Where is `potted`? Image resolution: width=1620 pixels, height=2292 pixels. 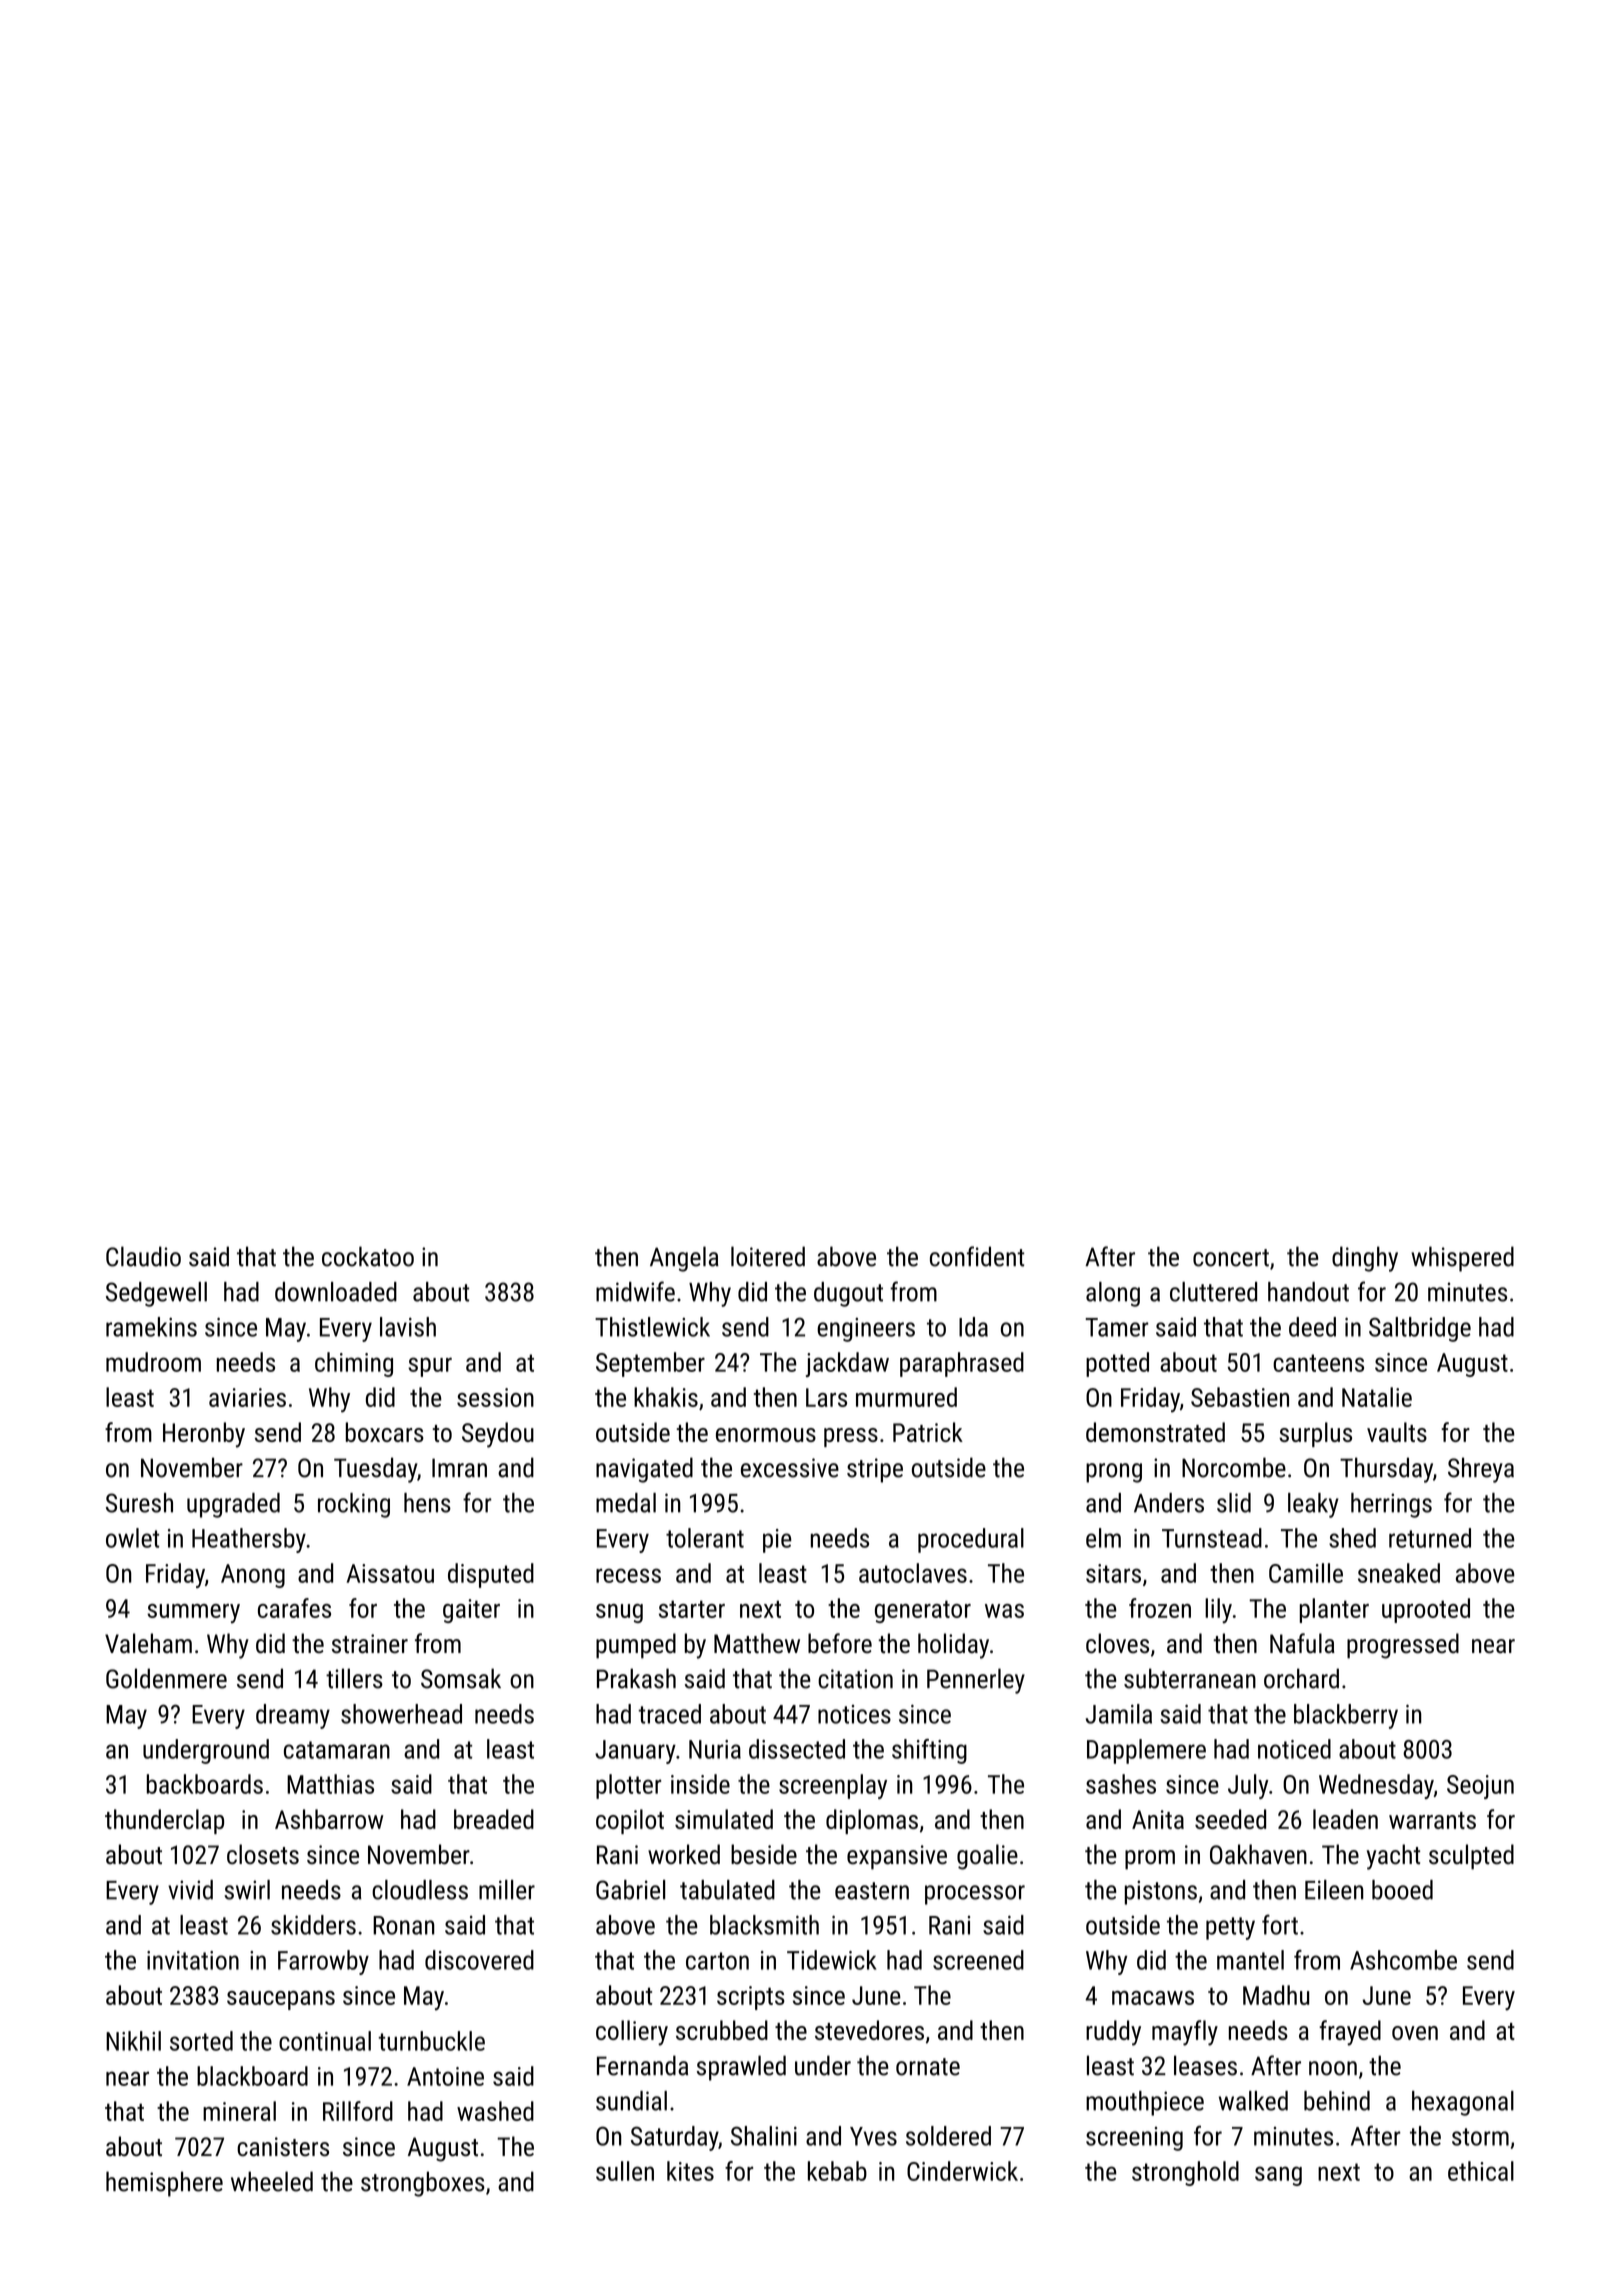
potted is located at coordinates (1117, 1364).
